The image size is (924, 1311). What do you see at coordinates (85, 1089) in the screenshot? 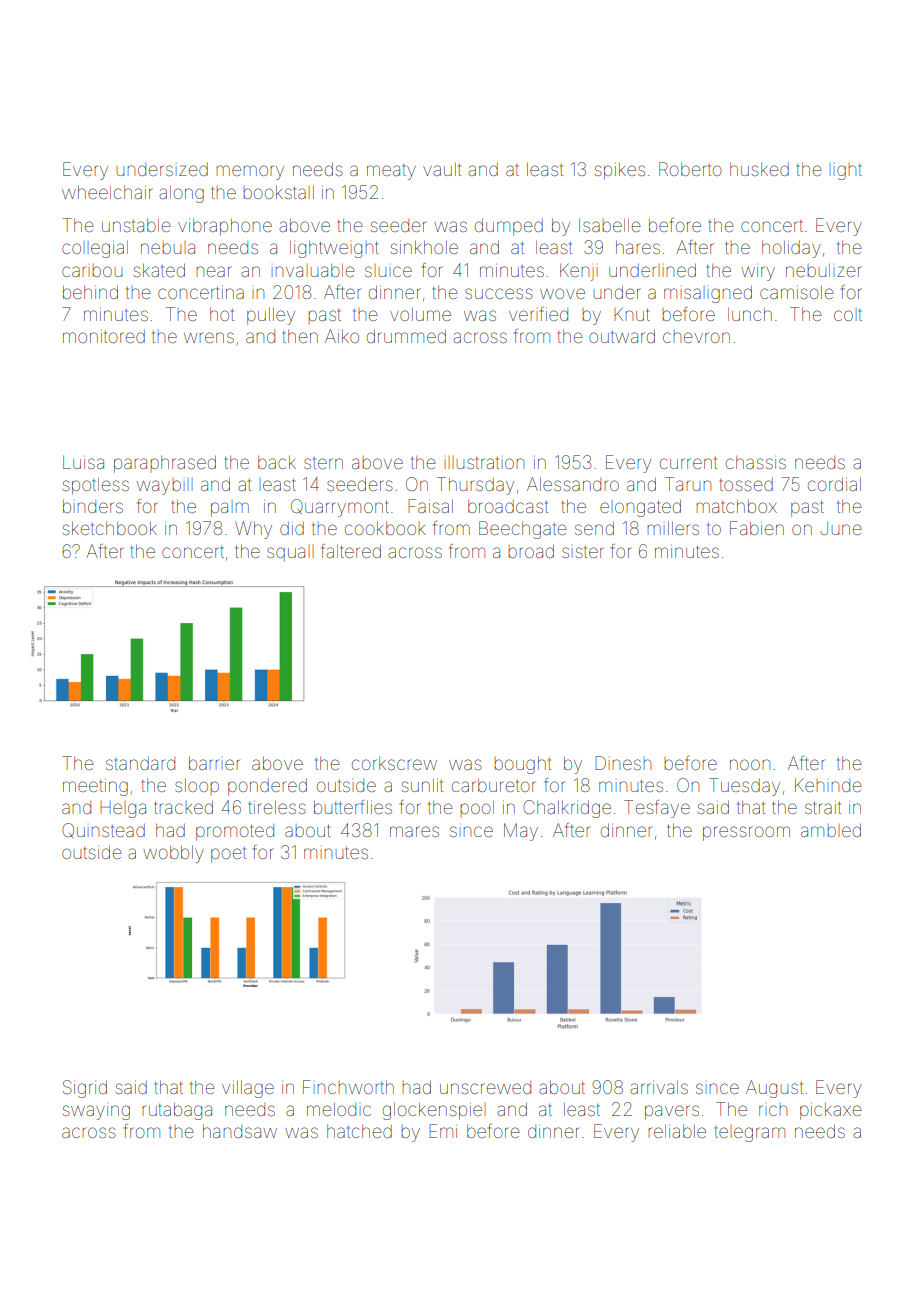
I see `Sigrid` at bounding box center [85, 1089].
